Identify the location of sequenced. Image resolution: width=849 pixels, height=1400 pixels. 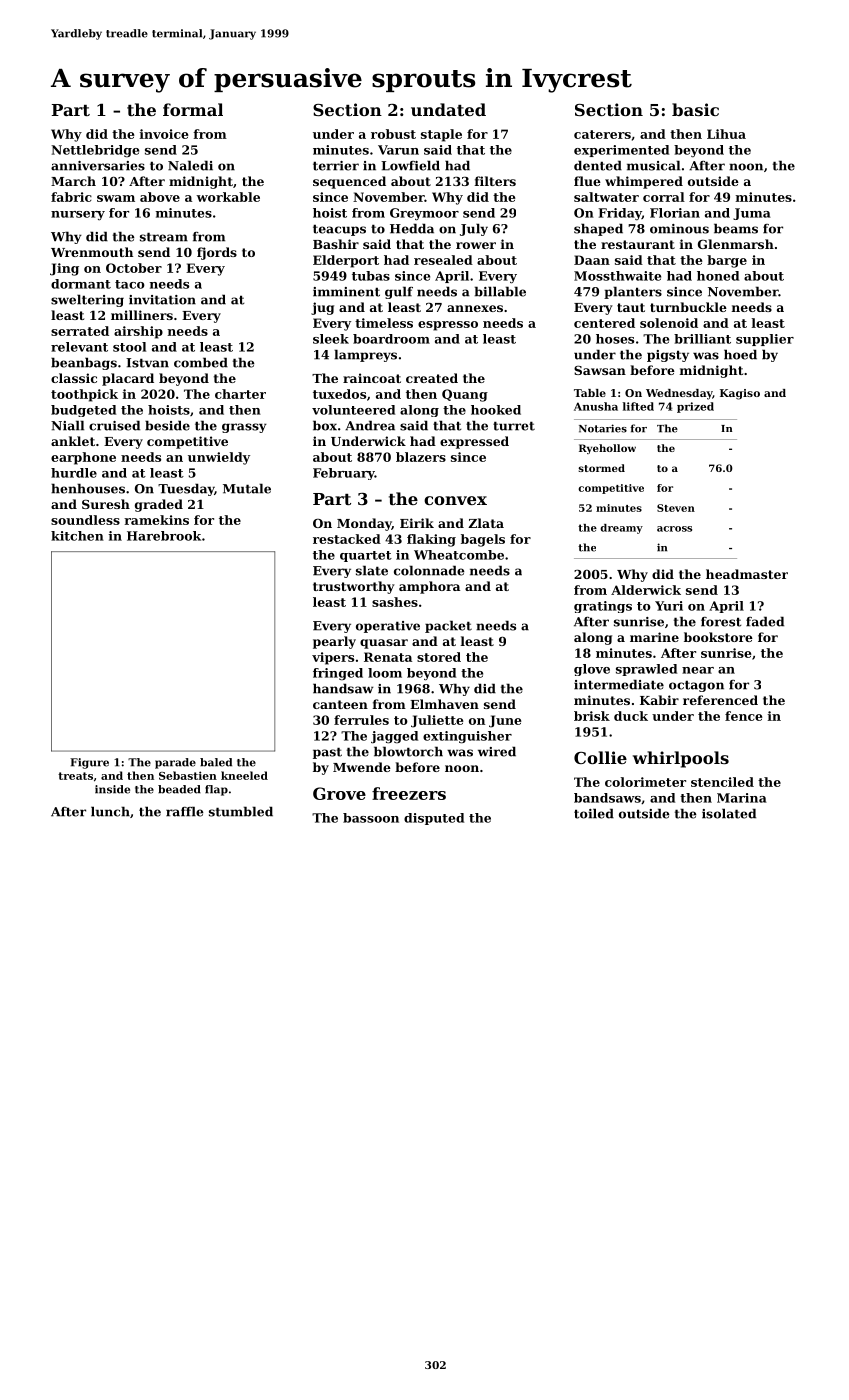
(349, 182).
